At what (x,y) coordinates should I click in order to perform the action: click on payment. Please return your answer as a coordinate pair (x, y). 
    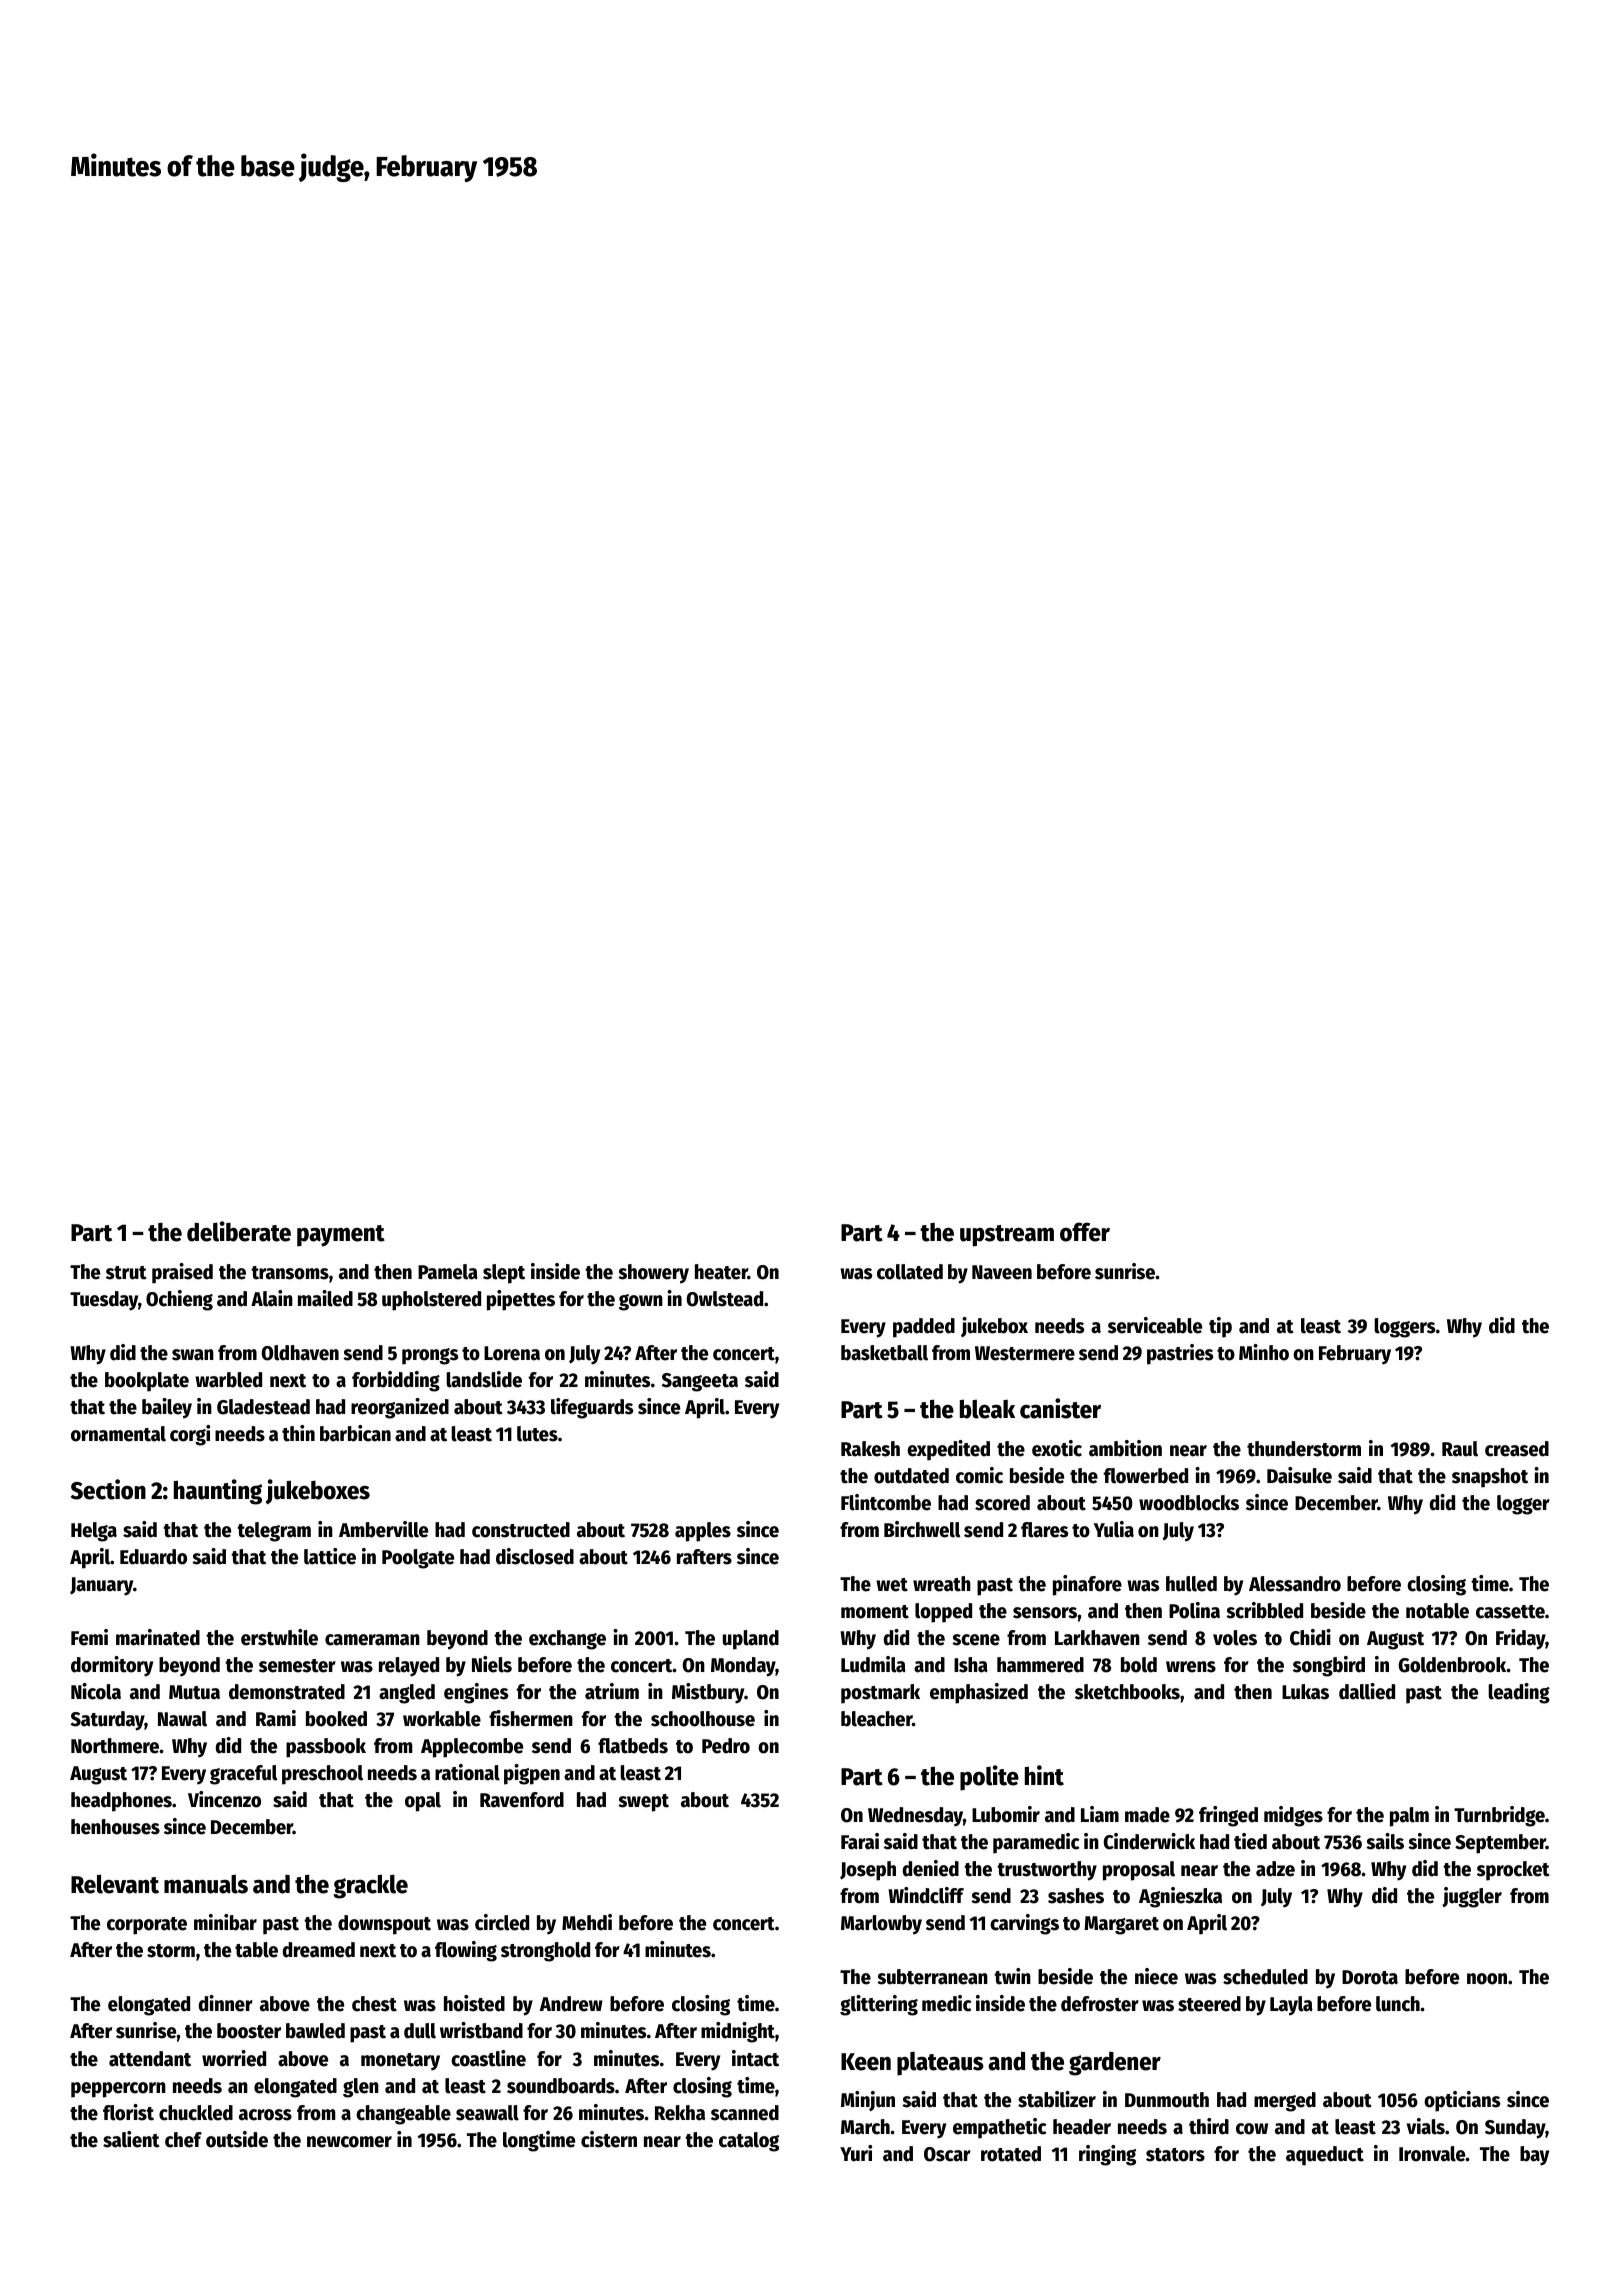
    Looking at the image, I should click on (341, 1236).
